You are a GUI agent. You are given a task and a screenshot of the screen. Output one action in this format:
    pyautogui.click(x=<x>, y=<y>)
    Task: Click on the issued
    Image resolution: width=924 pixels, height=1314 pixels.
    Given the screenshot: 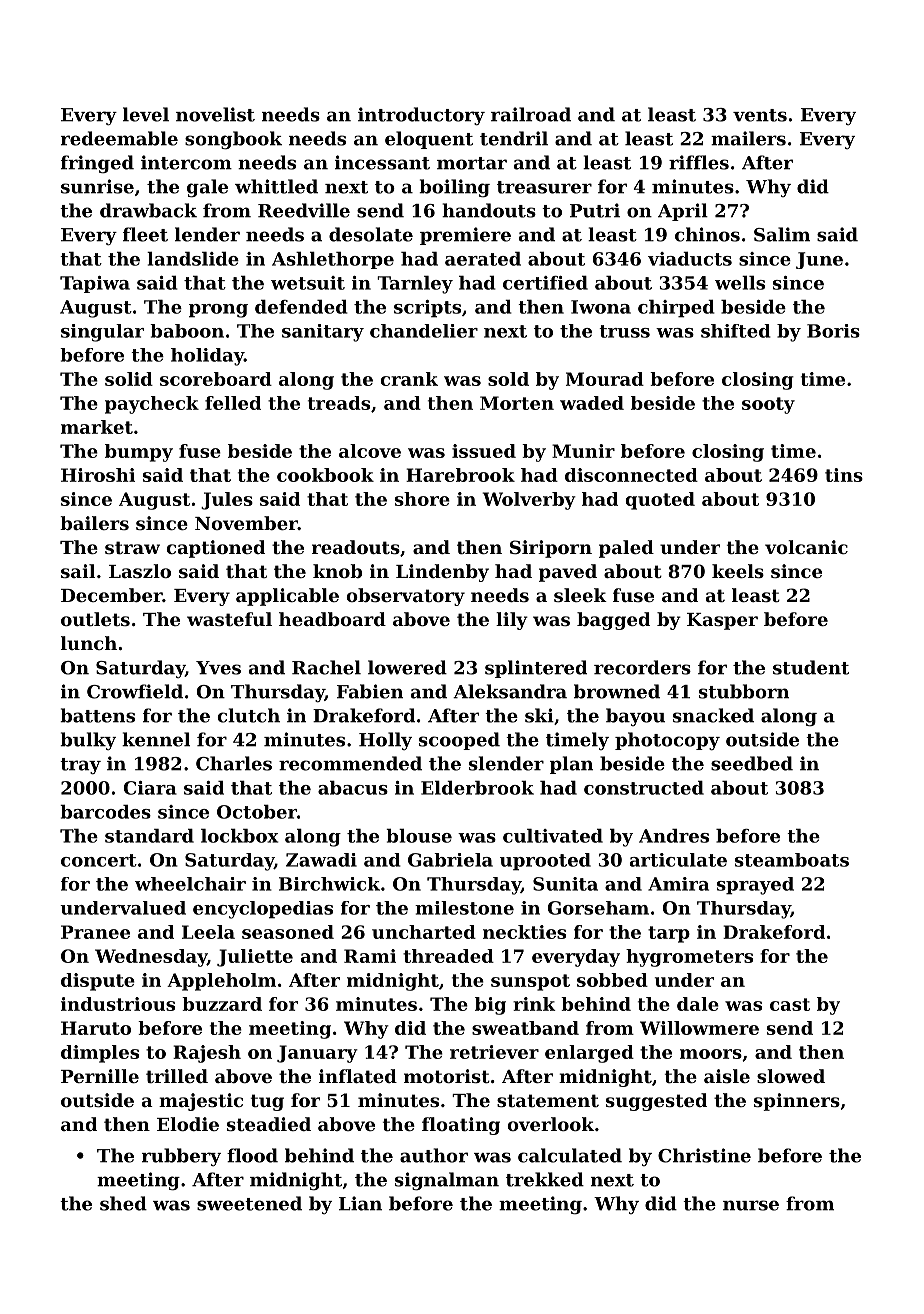 What is the action you would take?
    pyautogui.click(x=484, y=451)
